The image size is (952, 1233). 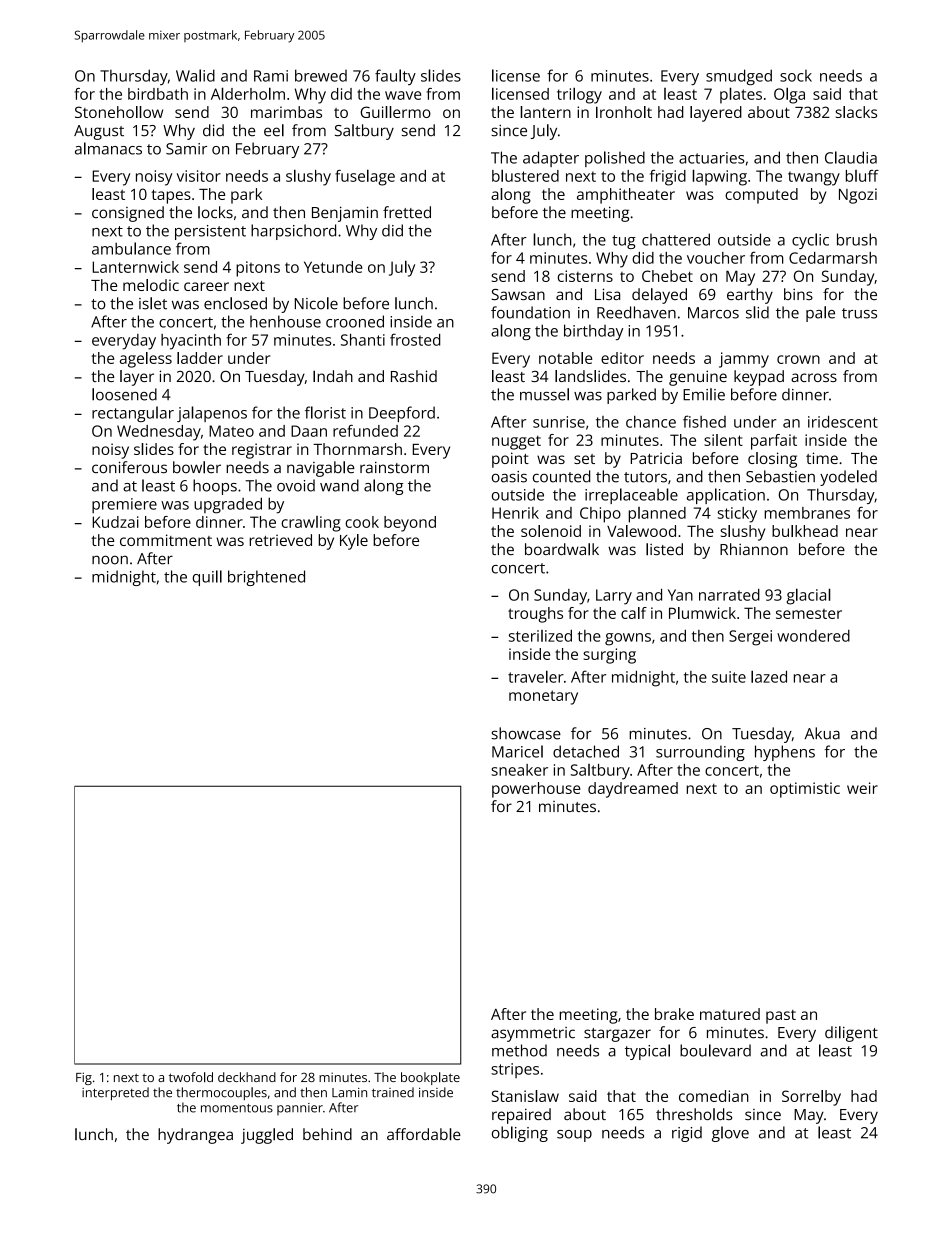 What do you see at coordinates (862, 788) in the screenshot?
I see `weir` at bounding box center [862, 788].
